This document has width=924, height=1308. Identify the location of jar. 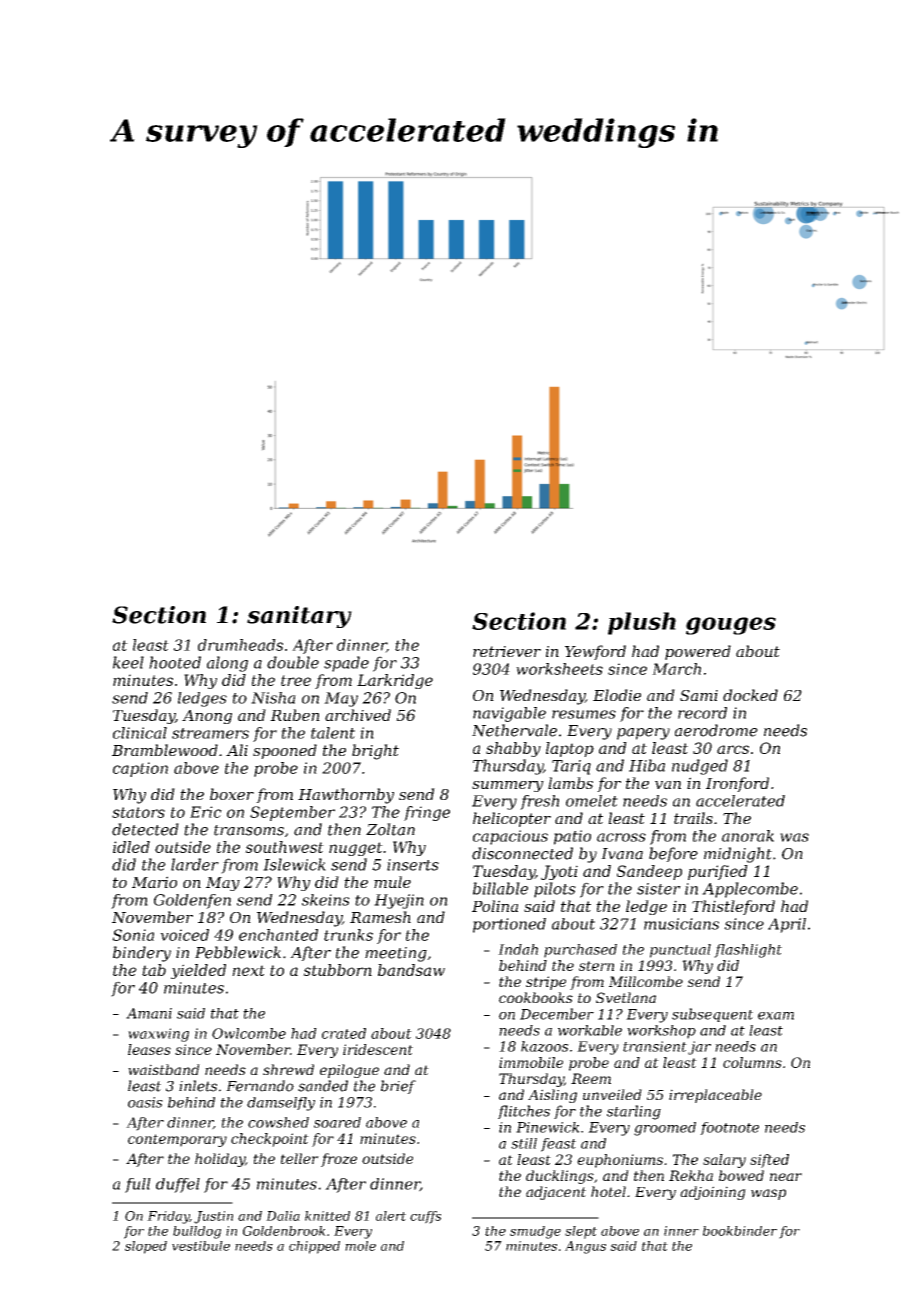
(699, 1048).
